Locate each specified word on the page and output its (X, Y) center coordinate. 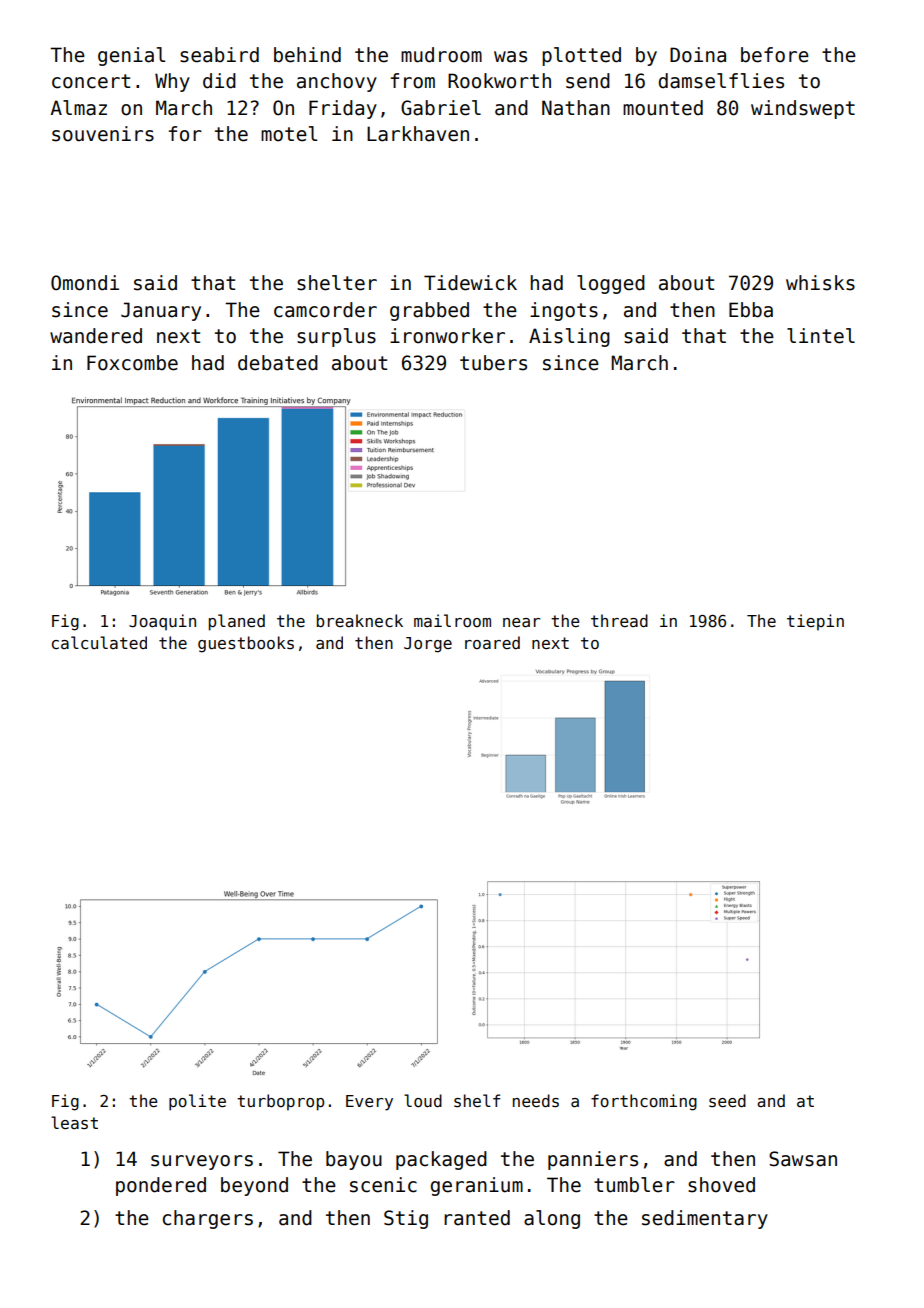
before (775, 55)
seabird (219, 55)
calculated (99, 642)
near (521, 622)
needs (536, 1101)
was (510, 57)
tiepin (815, 622)
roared (492, 642)
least (74, 1123)
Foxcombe (132, 363)
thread (619, 620)
